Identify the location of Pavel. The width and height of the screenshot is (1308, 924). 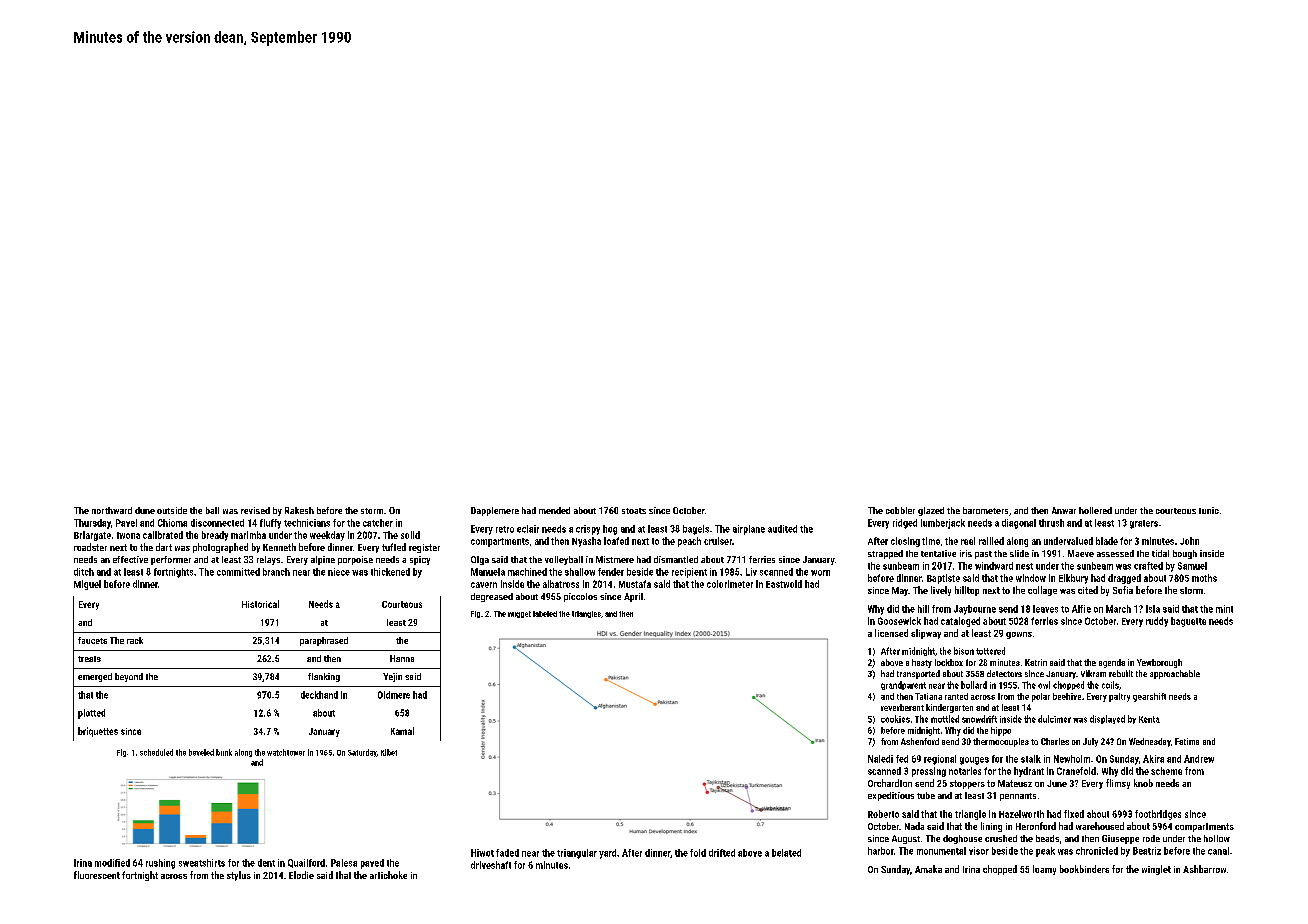
(126, 523).
